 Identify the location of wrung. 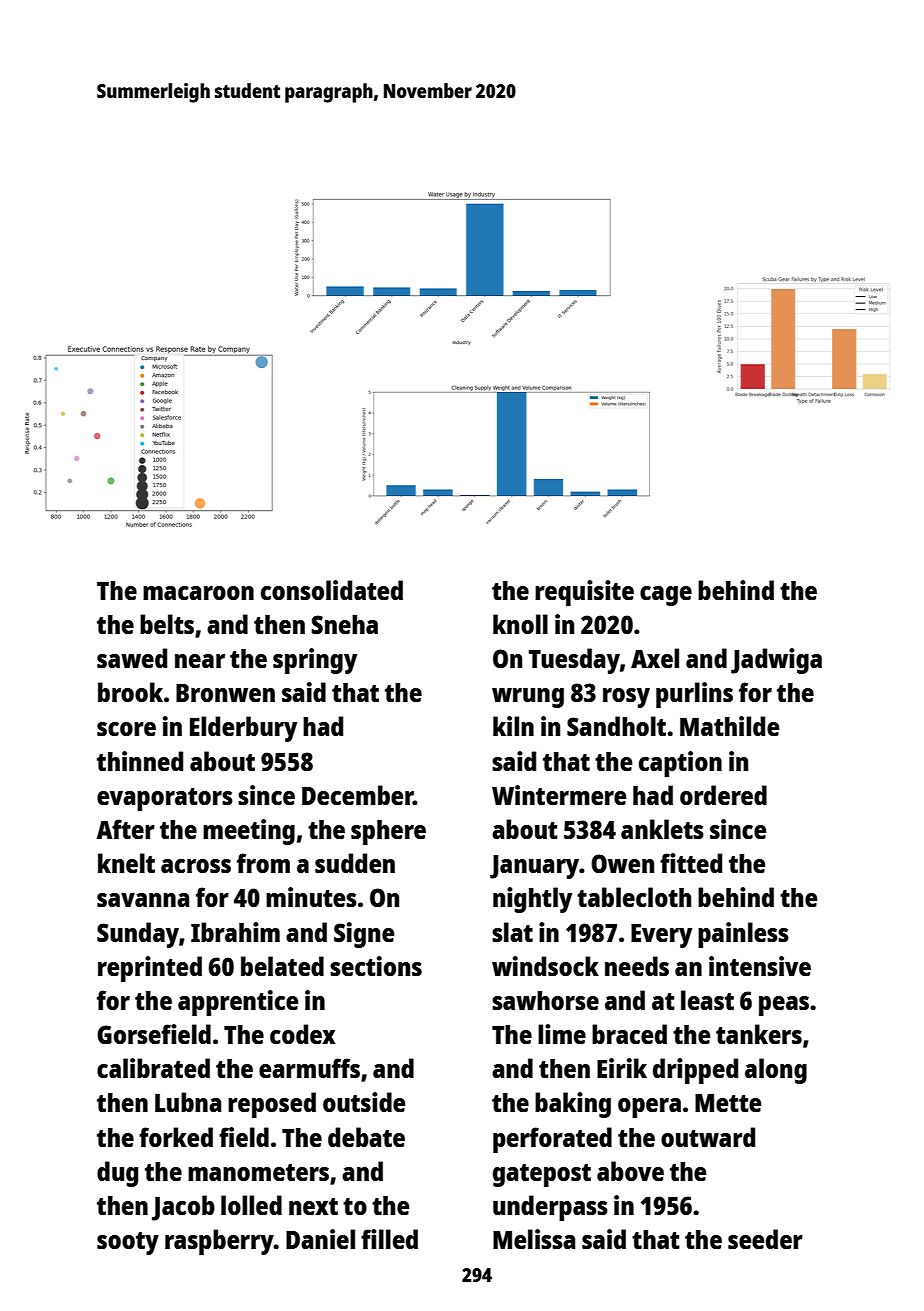
(528, 698).
